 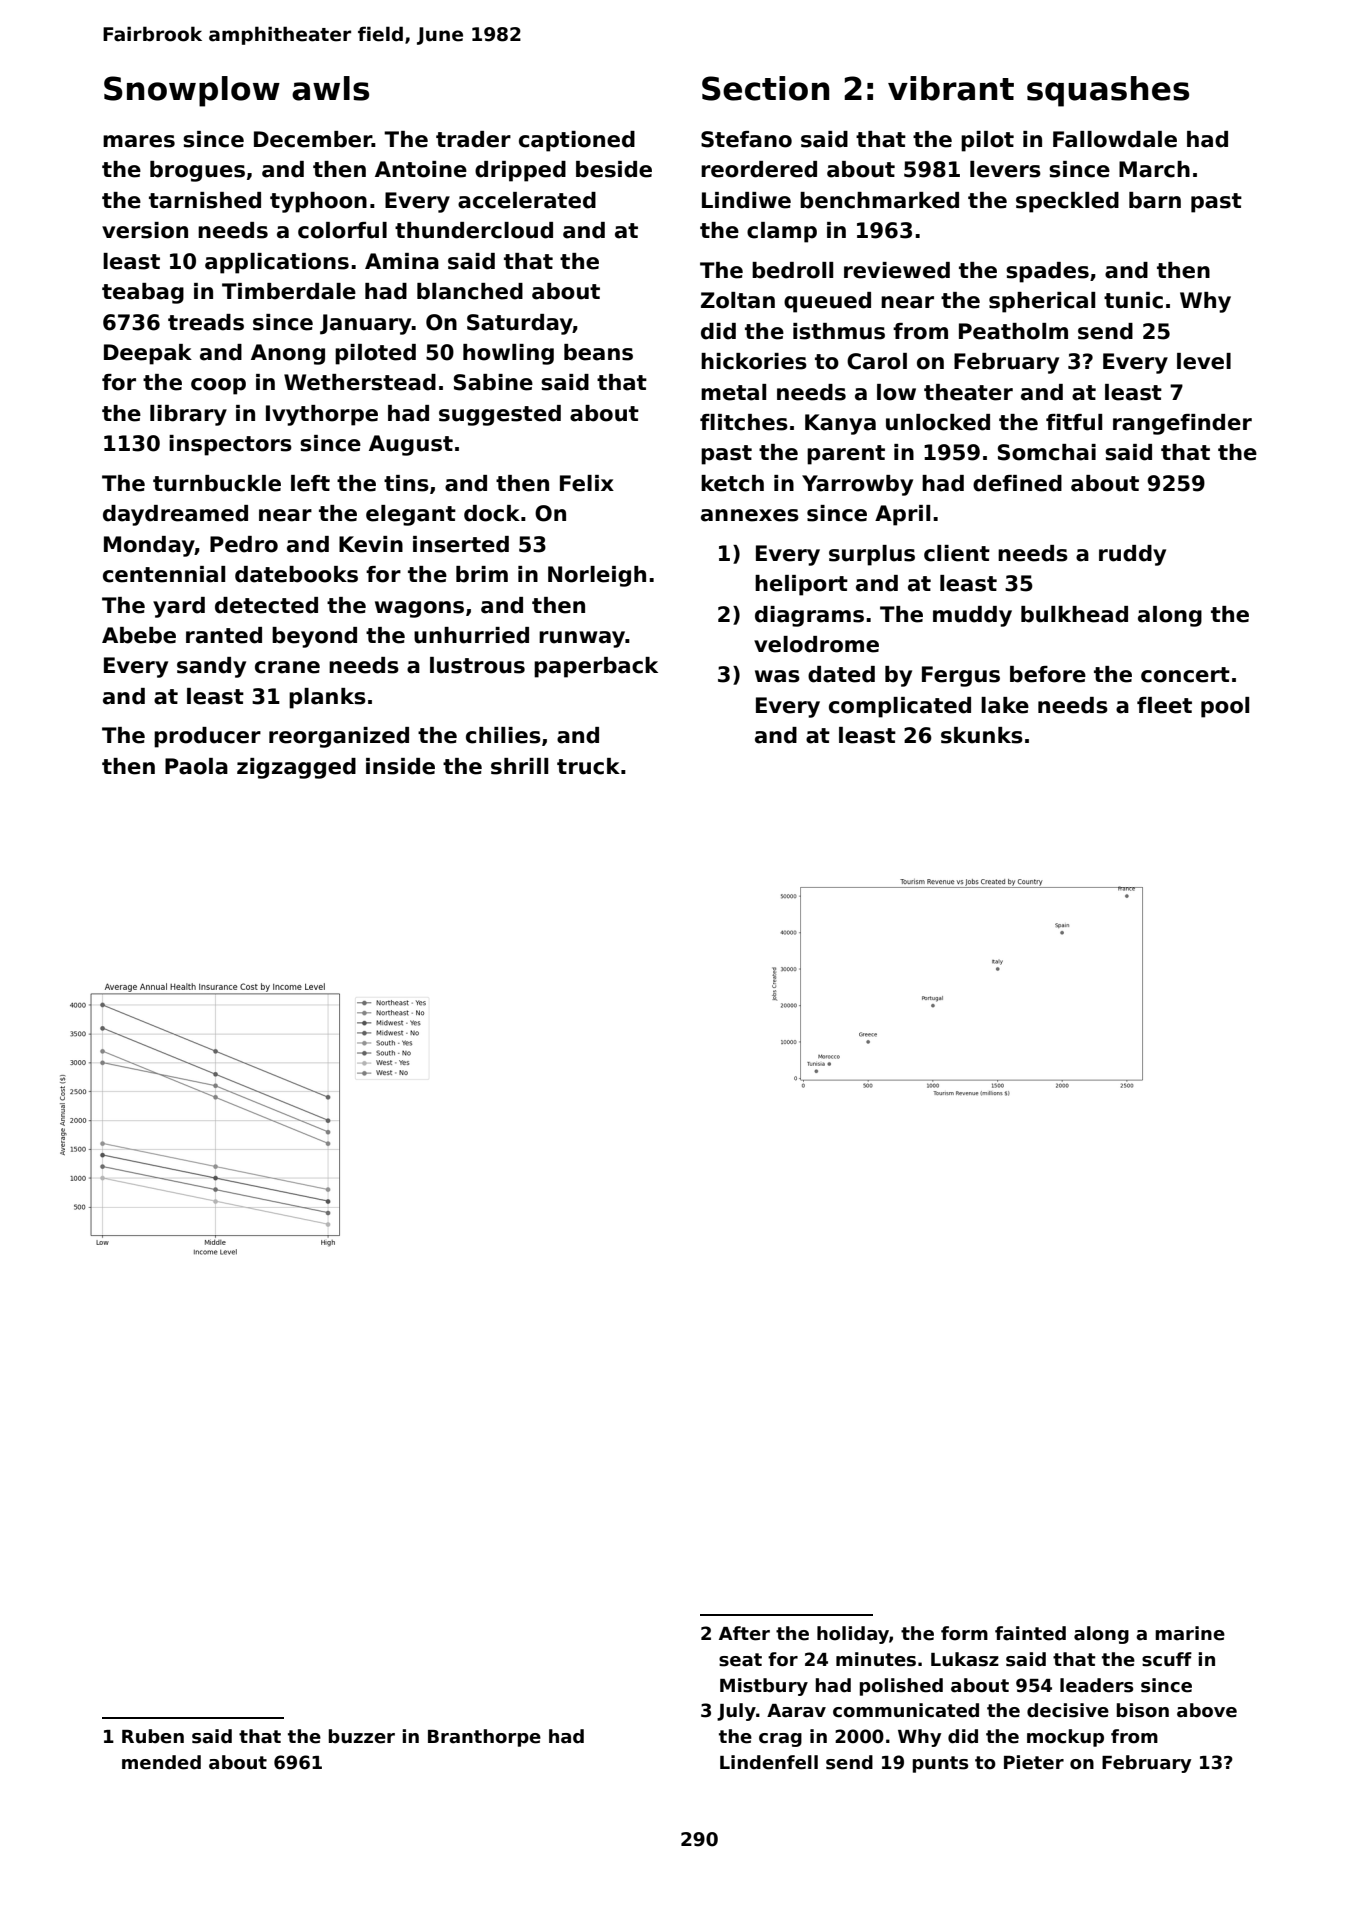 I want to click on buzzer, so click(x=362, y=1736).
